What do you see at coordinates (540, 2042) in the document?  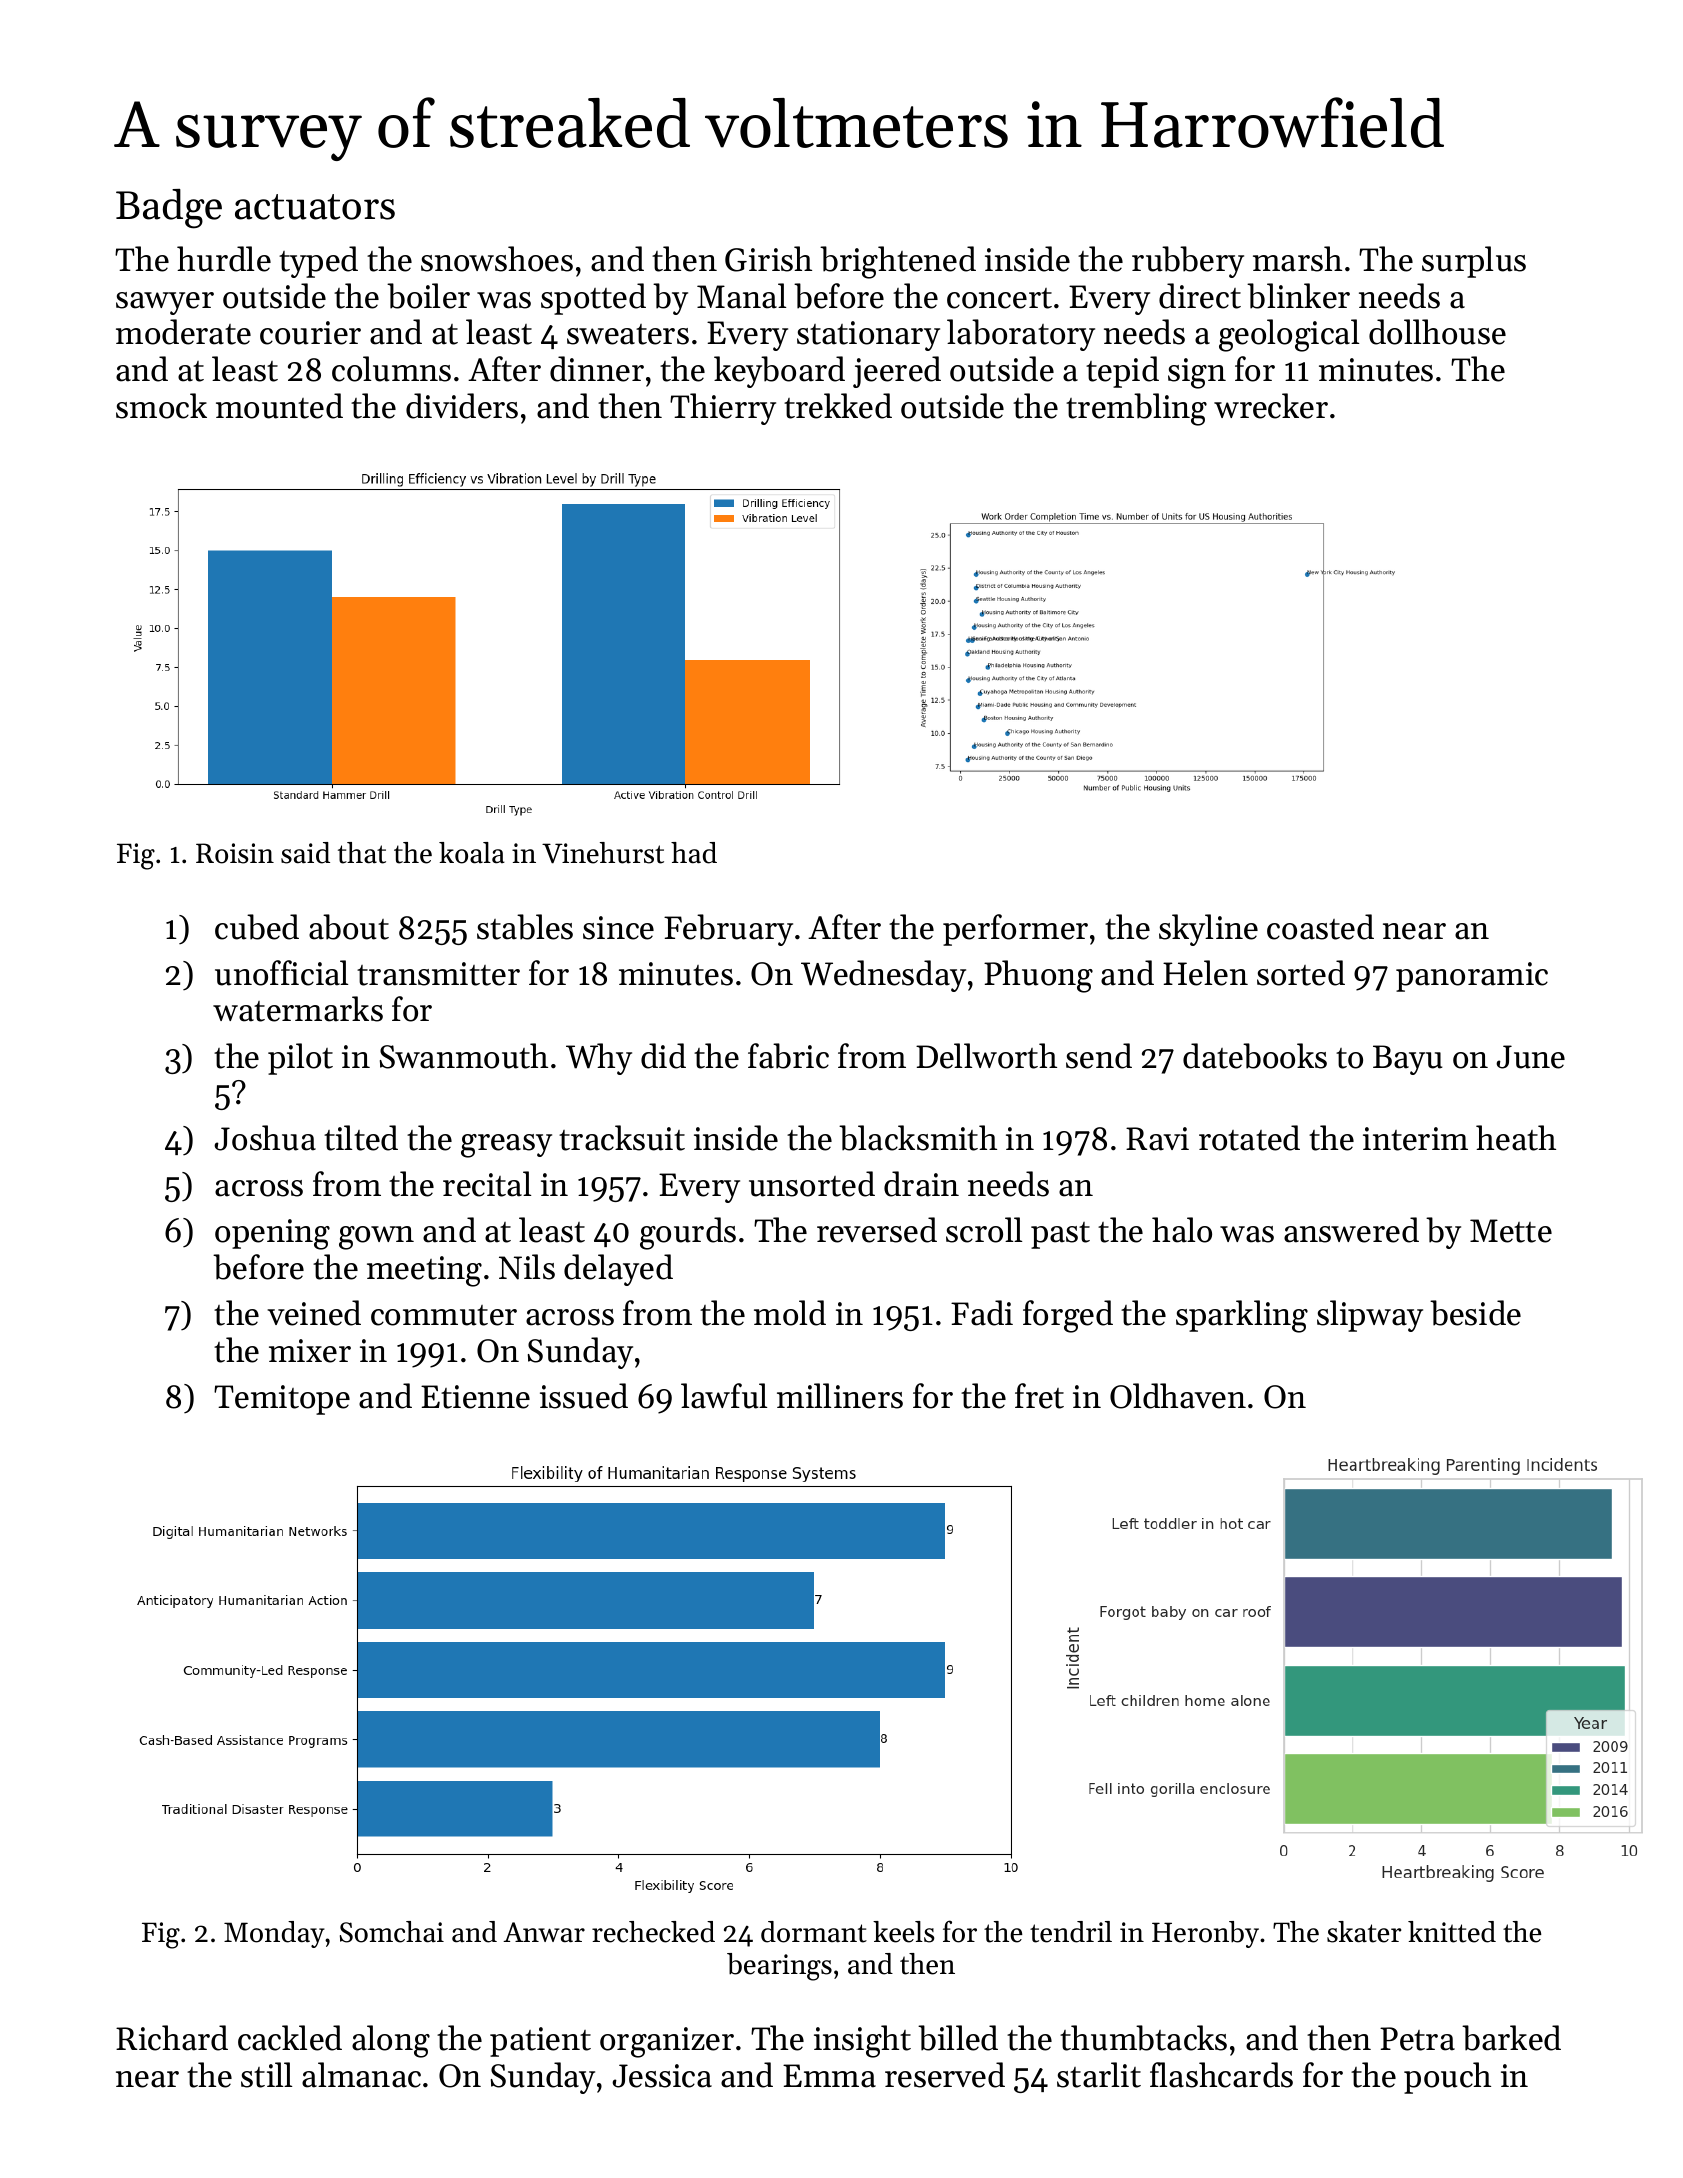 I see `patient` at bounding box center [540, 2042].
